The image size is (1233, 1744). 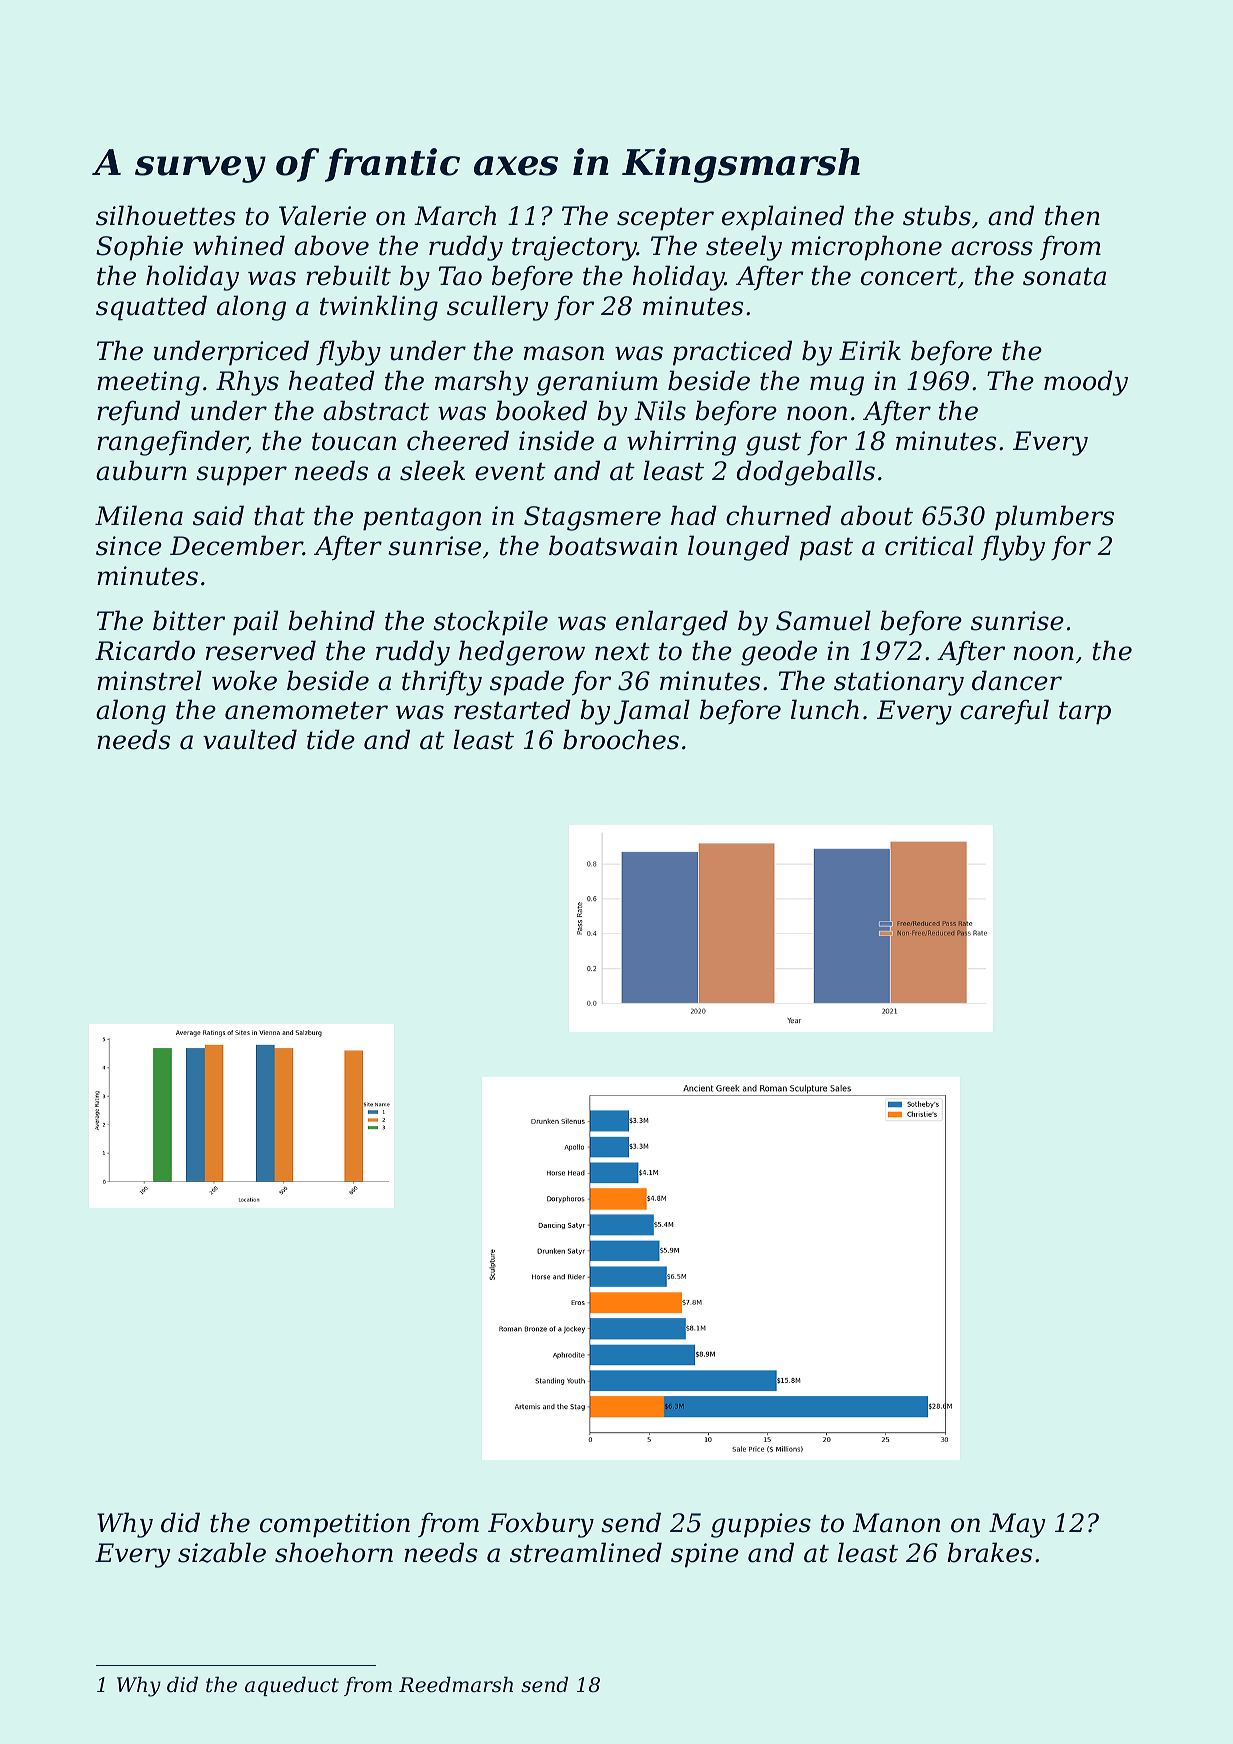 I want to click on brakes, so click(x=989, y=1552).
